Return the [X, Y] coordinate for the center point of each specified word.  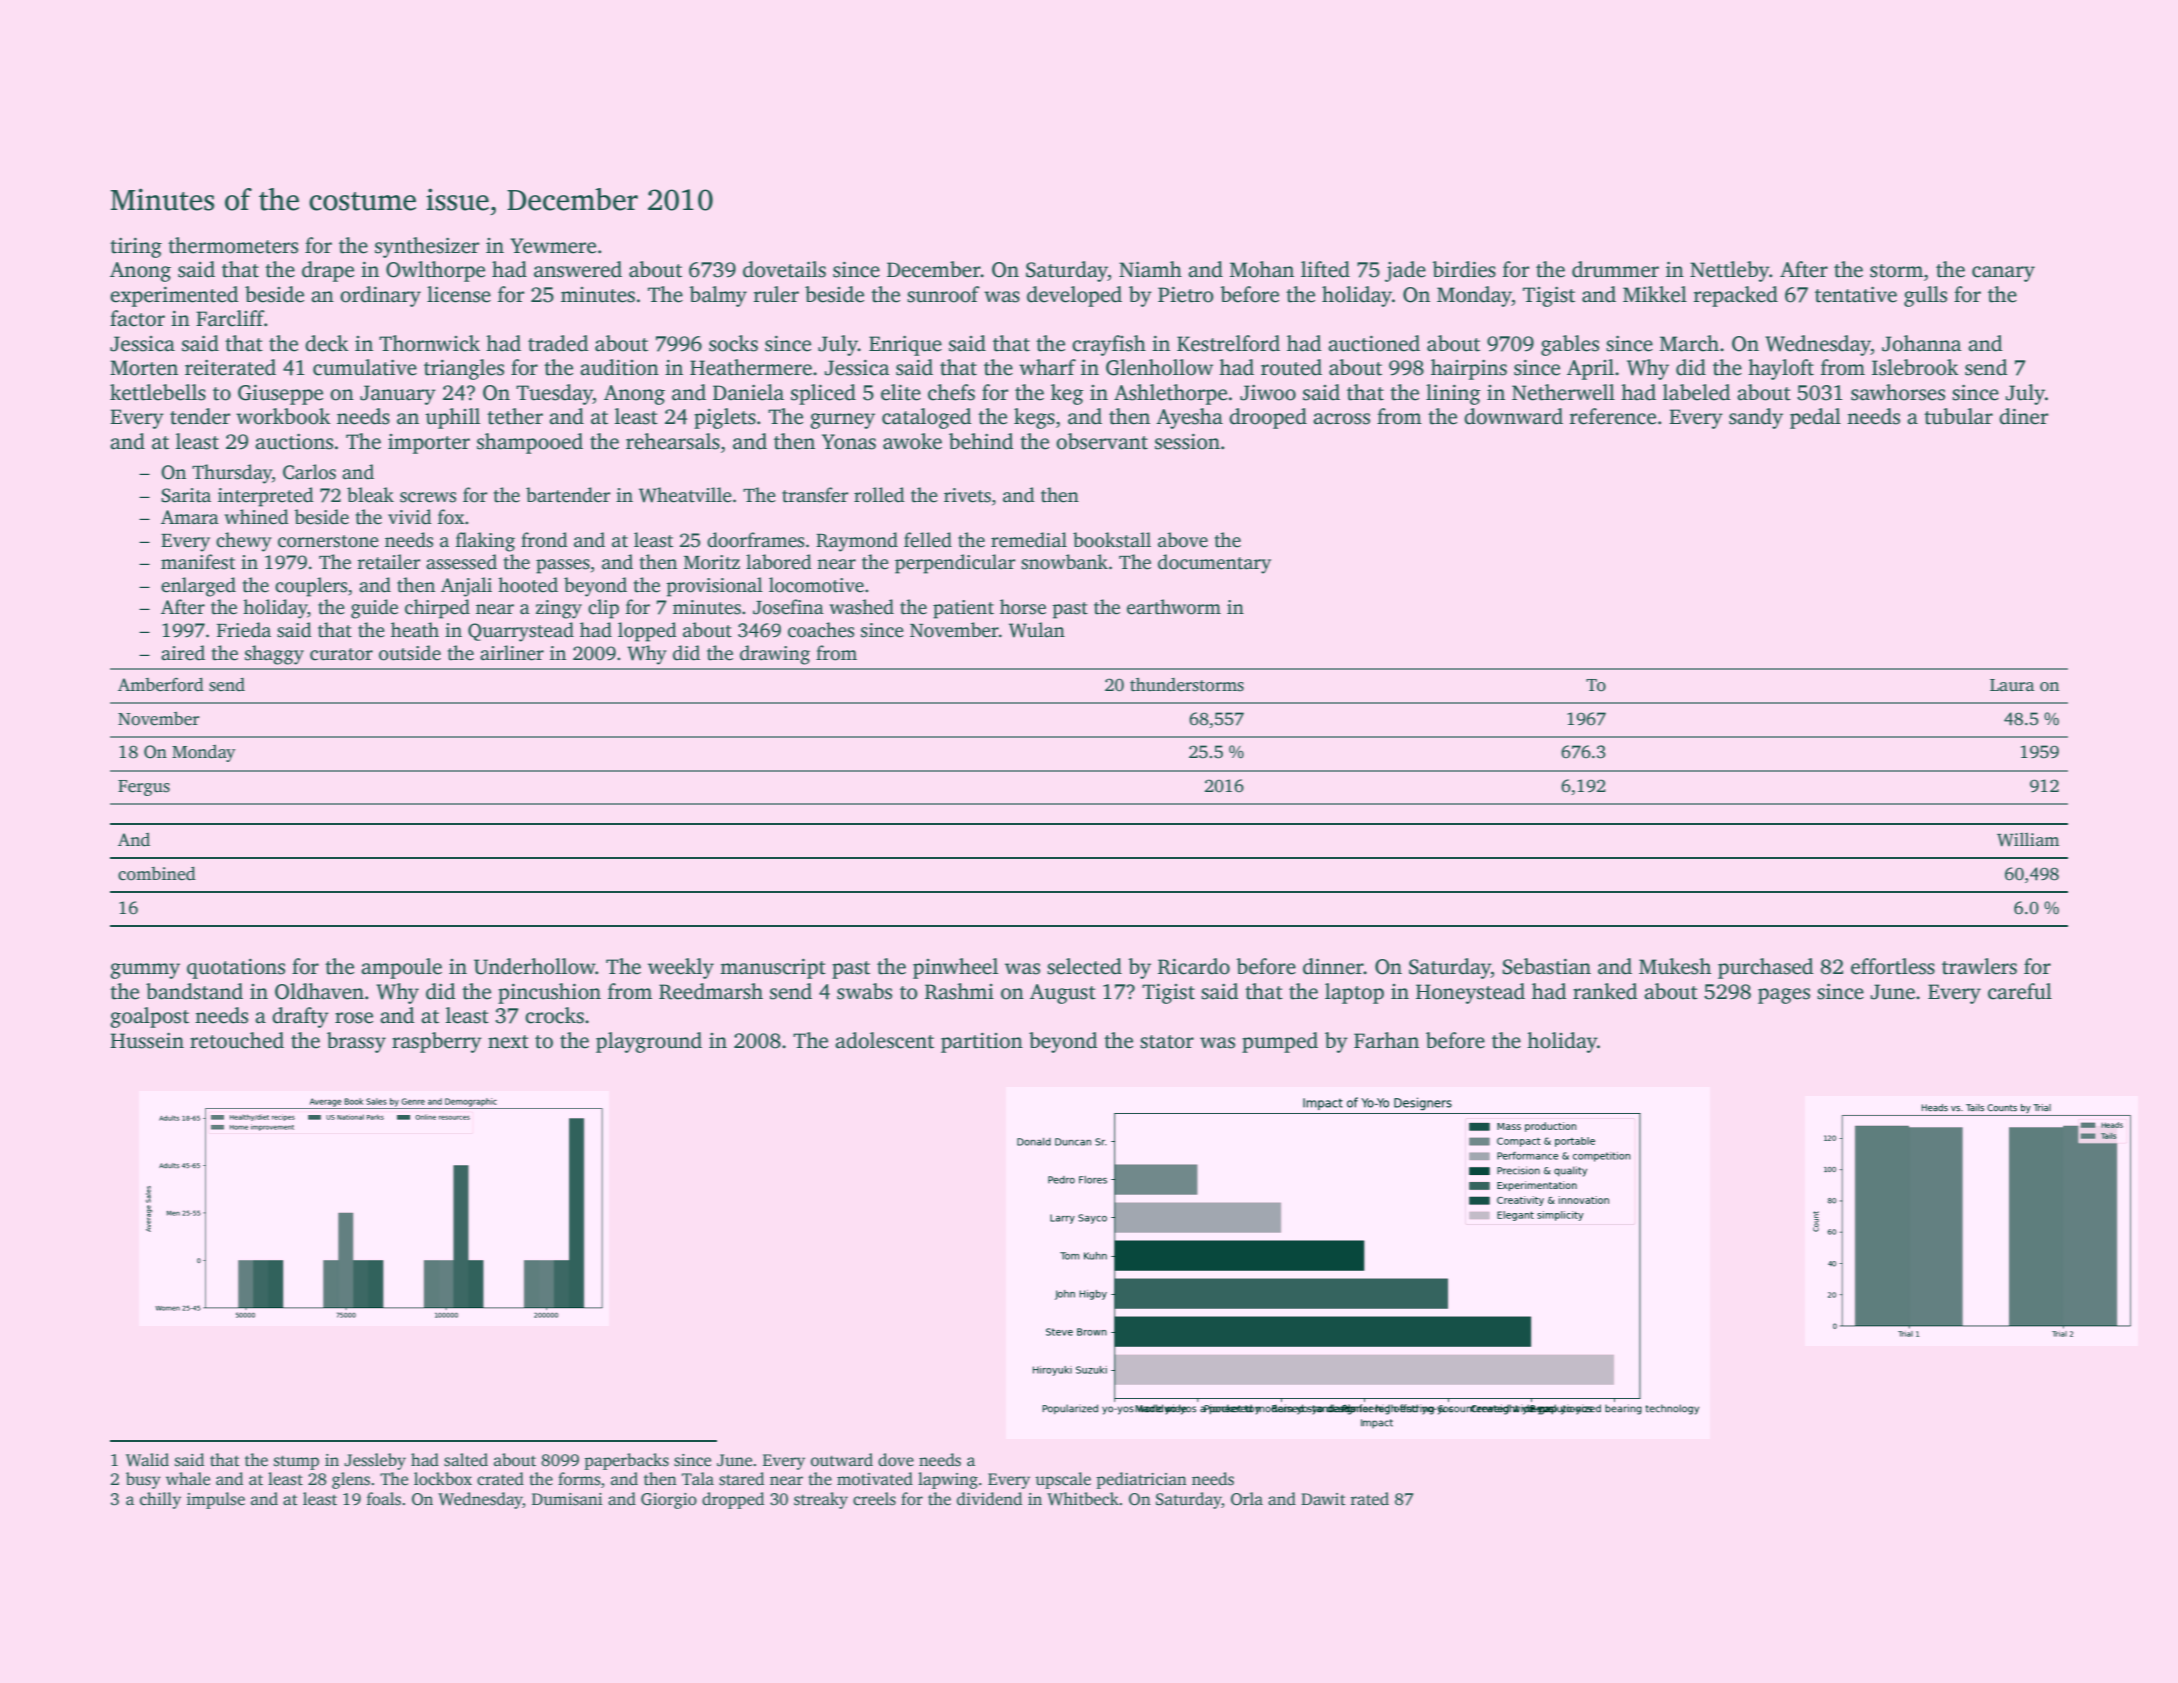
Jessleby [375, 1461]
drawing [775, 655]
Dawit [1323, 1499]
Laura [2012, 685]
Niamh [1150, 269]
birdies [1464, 269]
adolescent [884, 1040]
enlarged [198, 587]
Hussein [147, 1040]
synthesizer [427, 247]
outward [842, 1460]
